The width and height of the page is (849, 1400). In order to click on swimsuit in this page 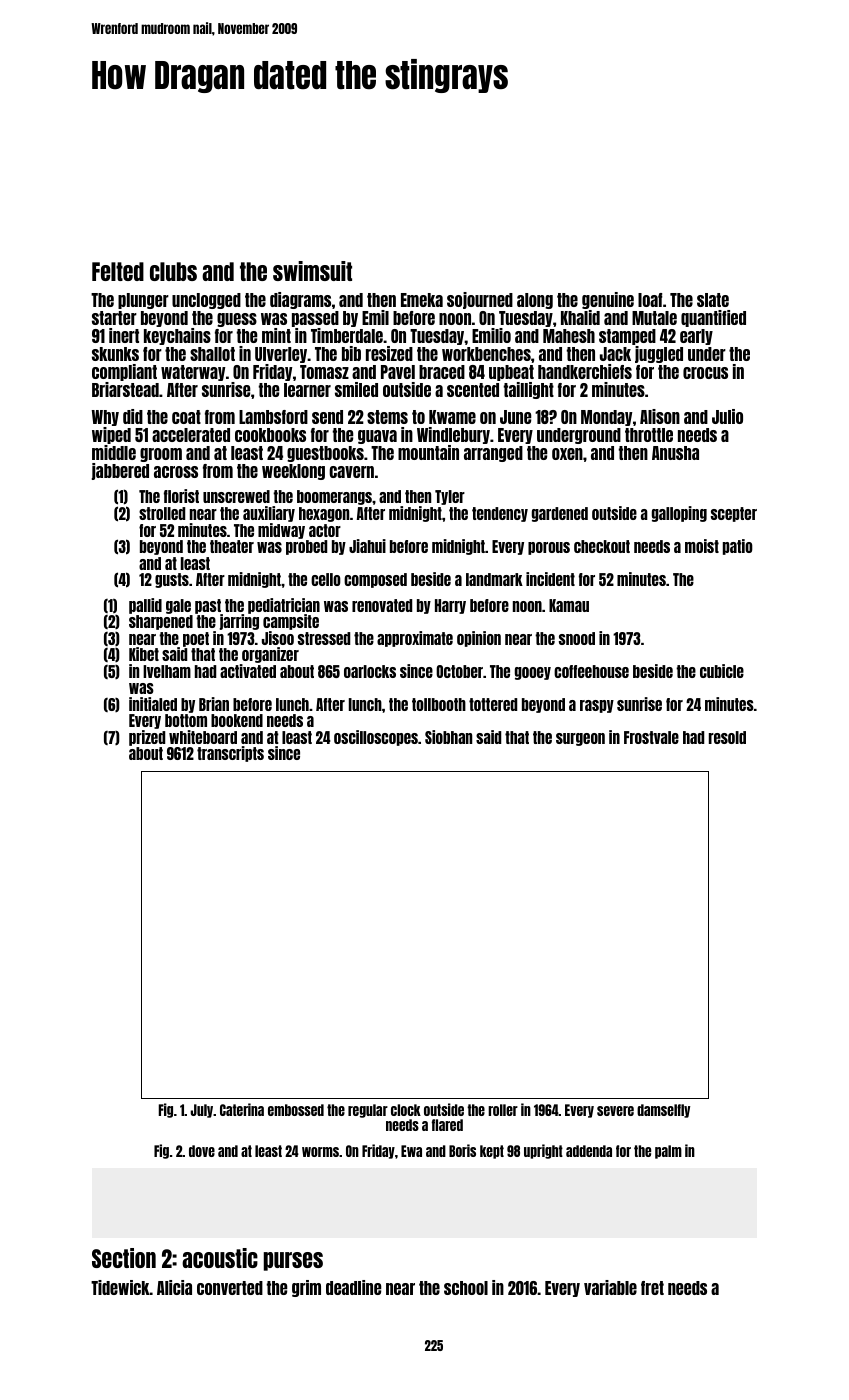, I will do `click(312, 271)`.
